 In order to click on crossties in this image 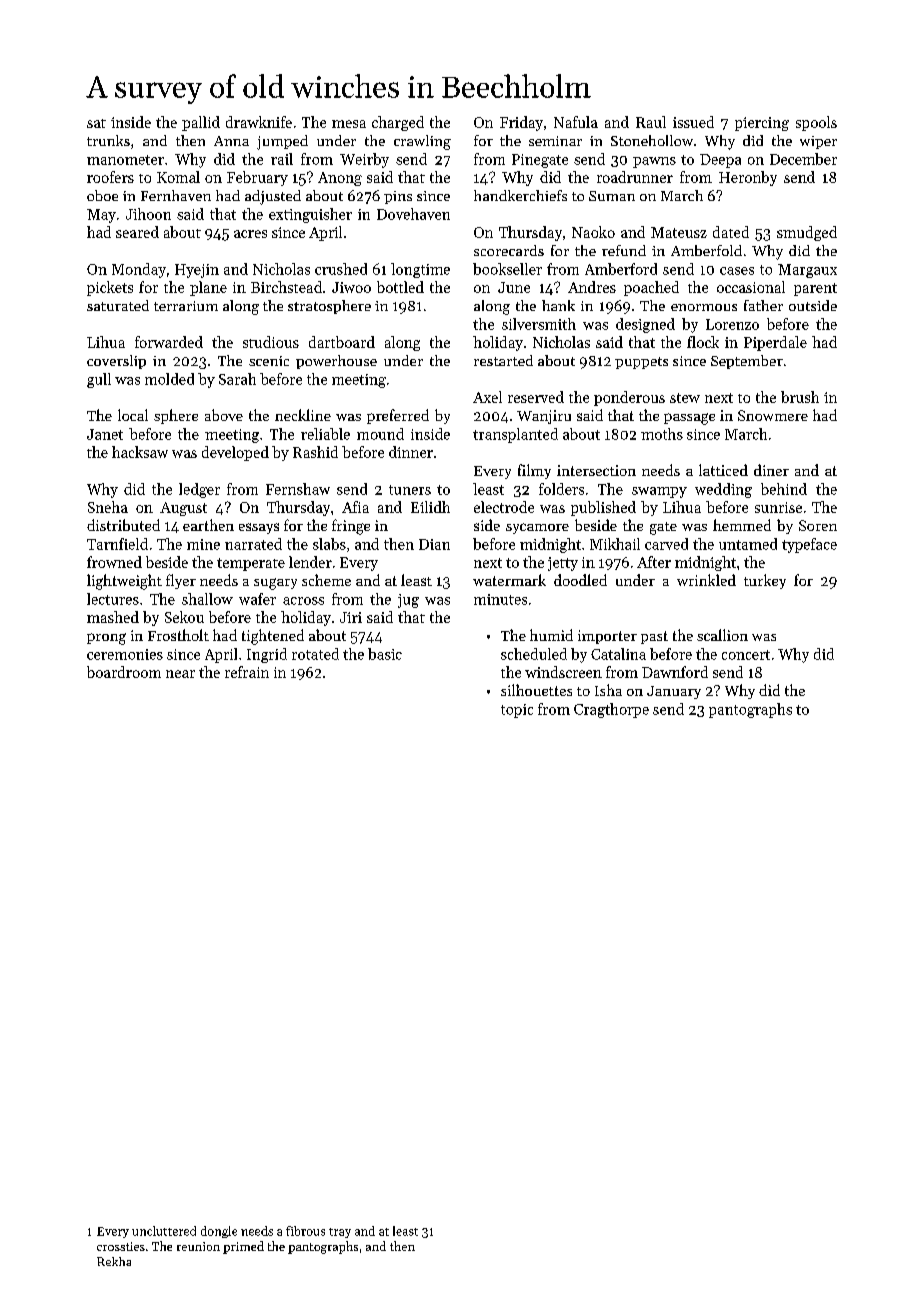, I will do `click(121, 1246)`.
